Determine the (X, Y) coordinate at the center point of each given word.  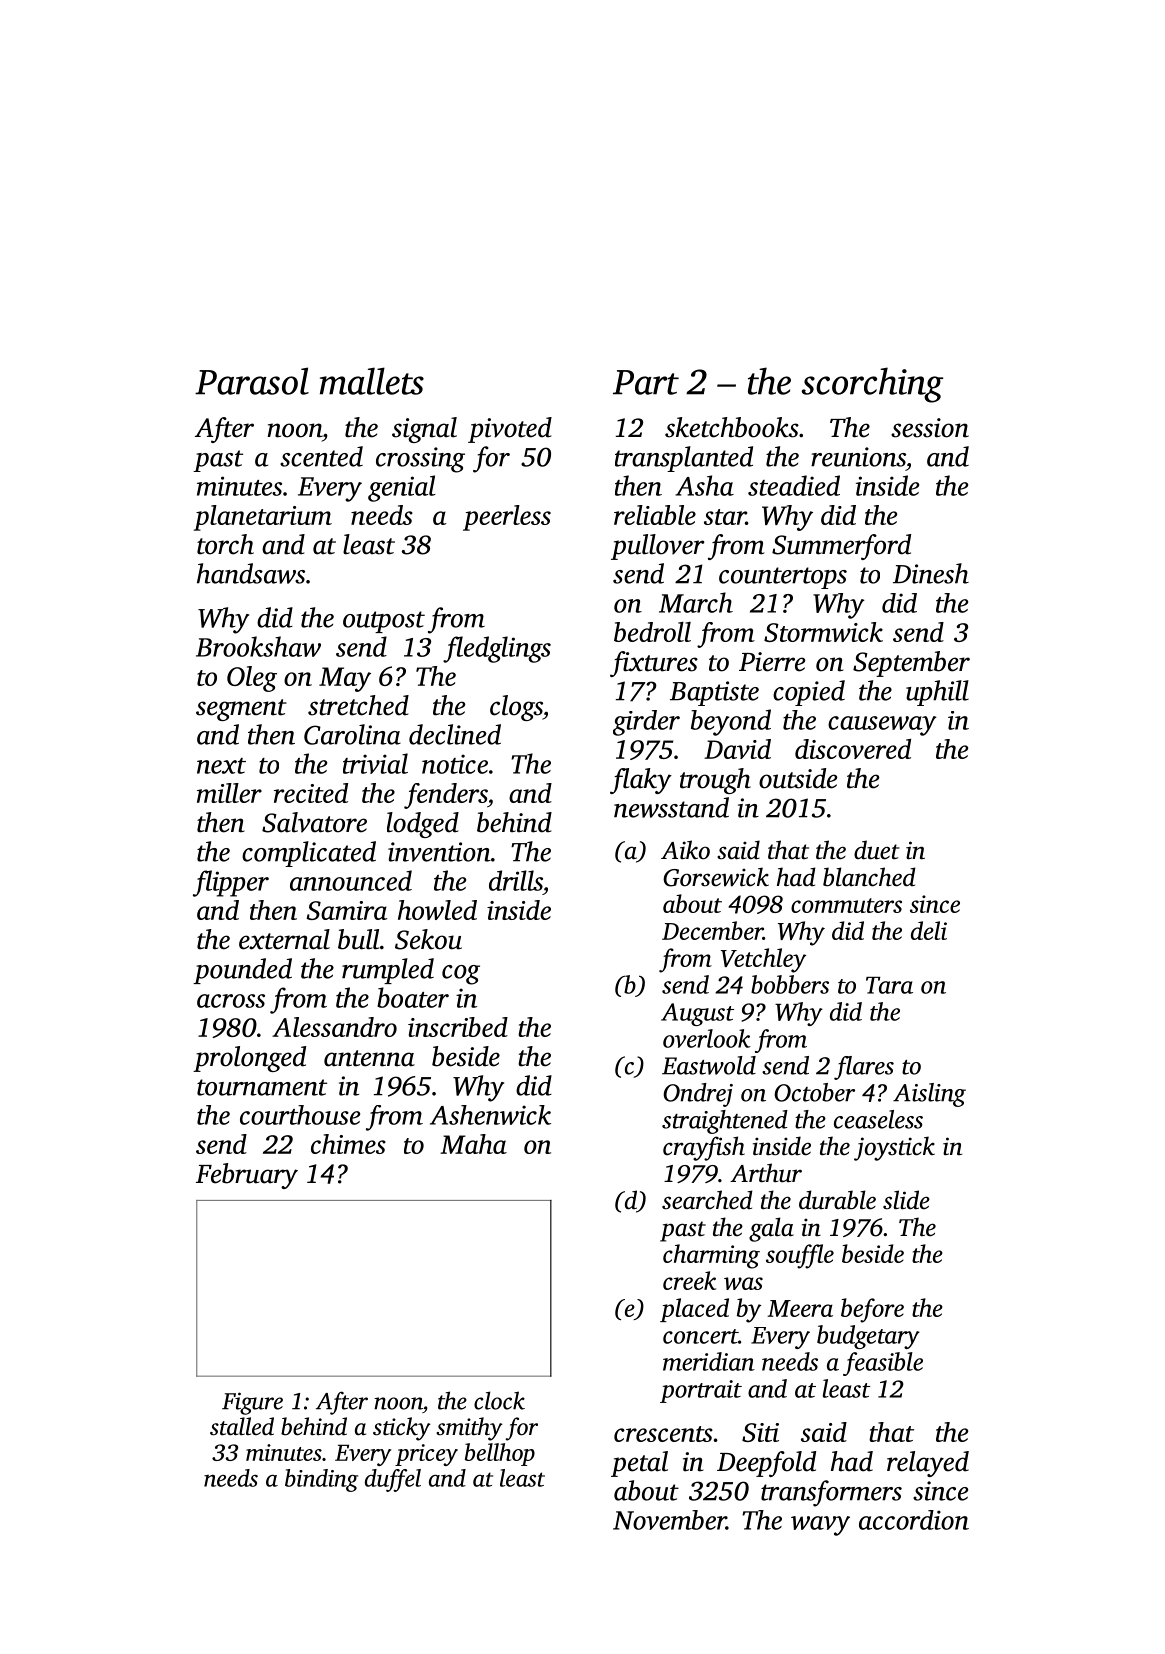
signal (424, 430)
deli (929, 930)
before (872, 1310)
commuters (846, 905)
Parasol (252, 381)
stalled (242, 1426)
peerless (507, 518)
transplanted (684, 459)
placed (694, 1310)
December (712, 930)
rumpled (388, 971)
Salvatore (314, 822)
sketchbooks (732, 427)
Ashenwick (490, 1115)
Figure (252, 1403)
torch (225, 544)
